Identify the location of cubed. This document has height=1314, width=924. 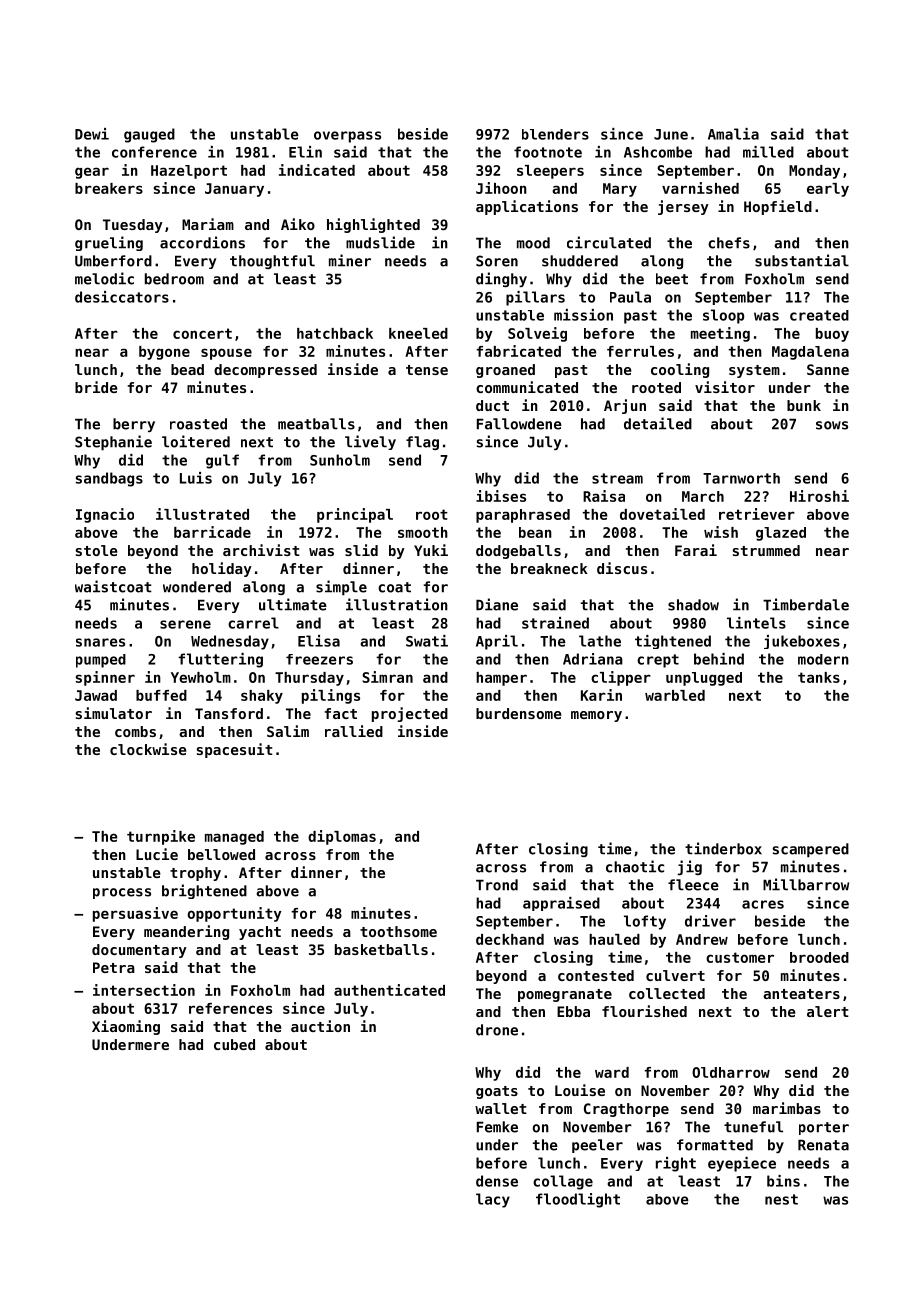
(234, 1044).
